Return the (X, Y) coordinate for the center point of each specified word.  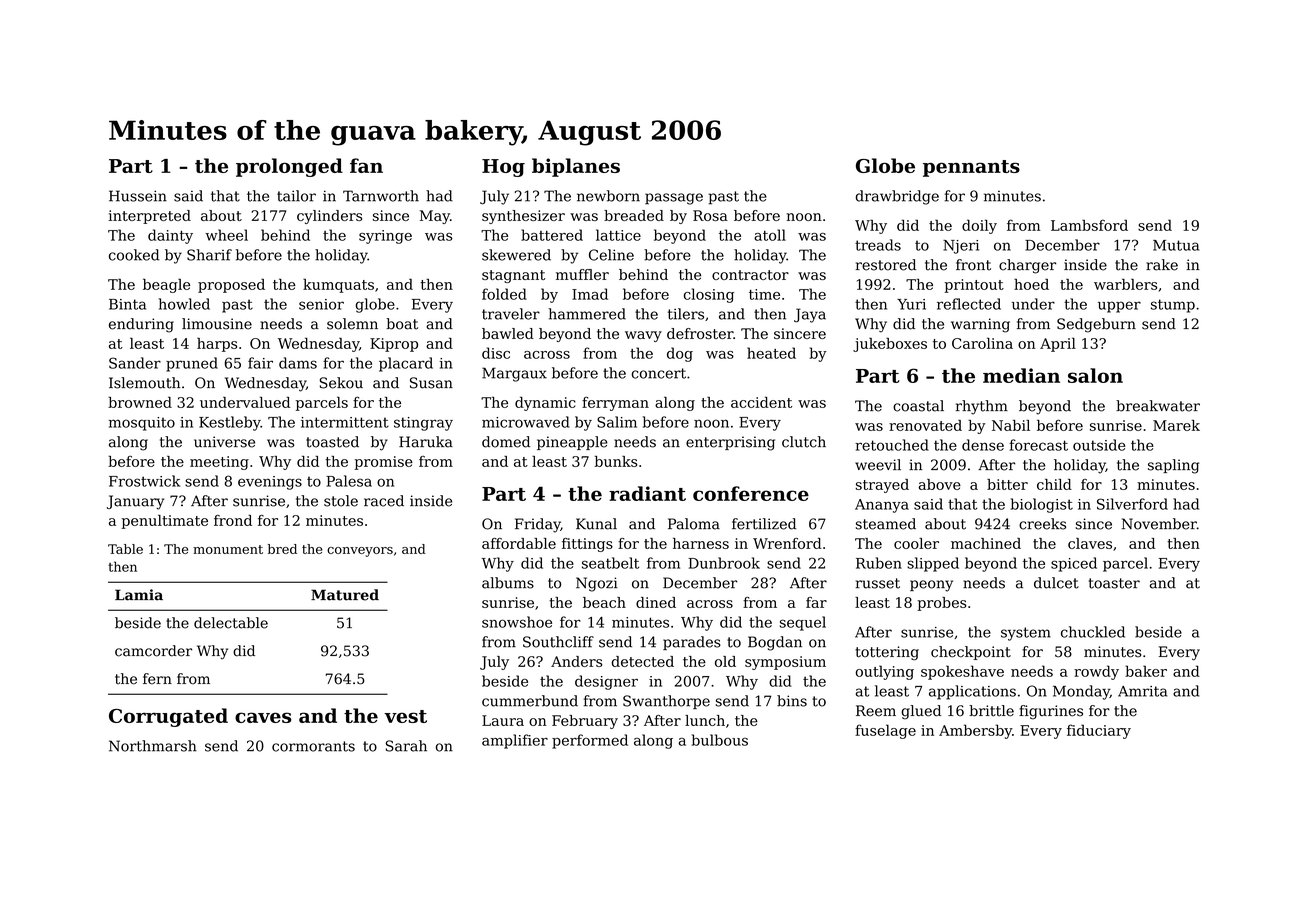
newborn (608, 196)
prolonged (289, 167)
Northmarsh (153, 746)
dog (680, 354)
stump (1173, 306)
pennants (971, 168)
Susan (431, 383)
